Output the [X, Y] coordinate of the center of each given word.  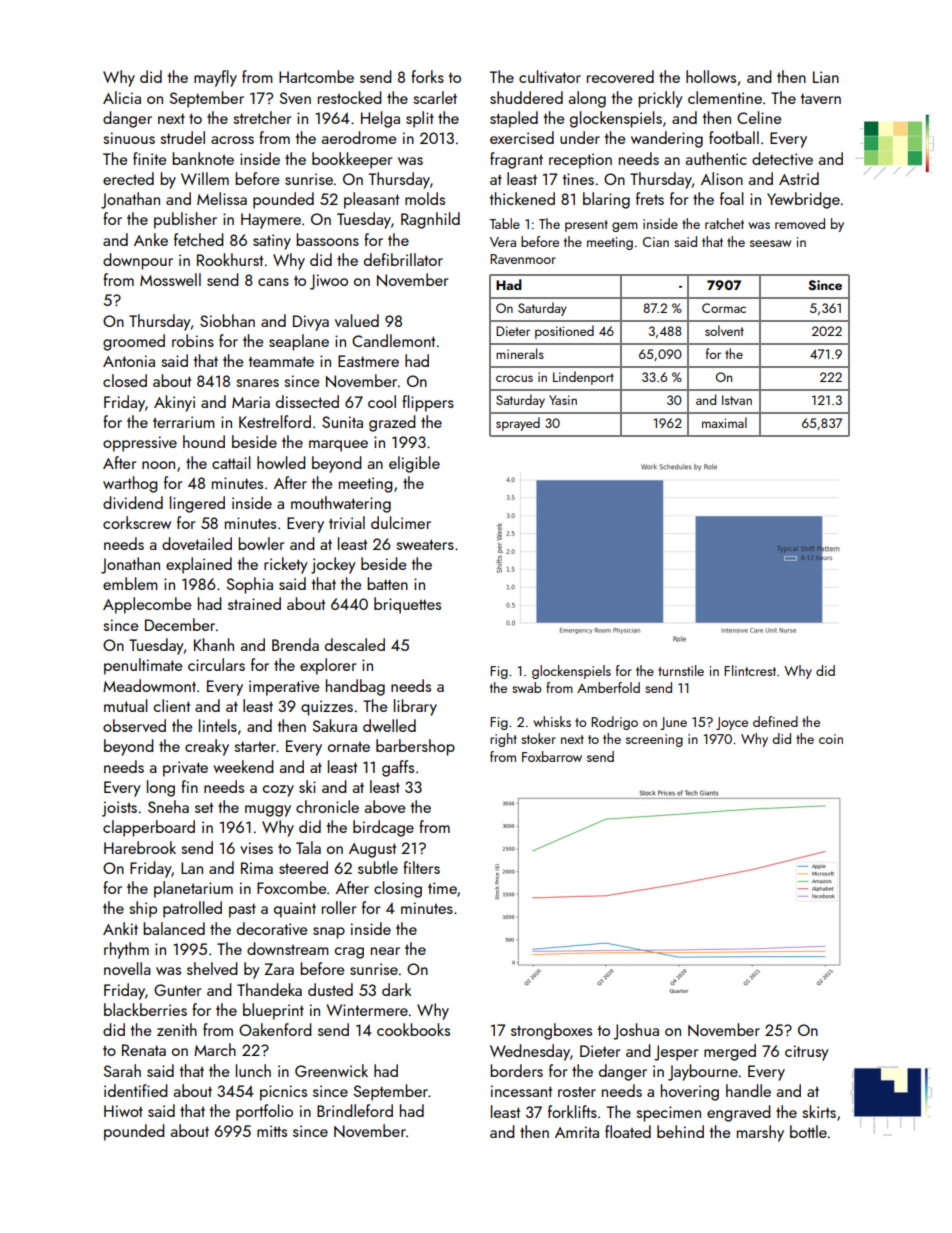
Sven [295, 98]
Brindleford [355, 1110]
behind [680, 1131]
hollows [711, 76]
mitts [272, 1131]
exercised [522, 137]
